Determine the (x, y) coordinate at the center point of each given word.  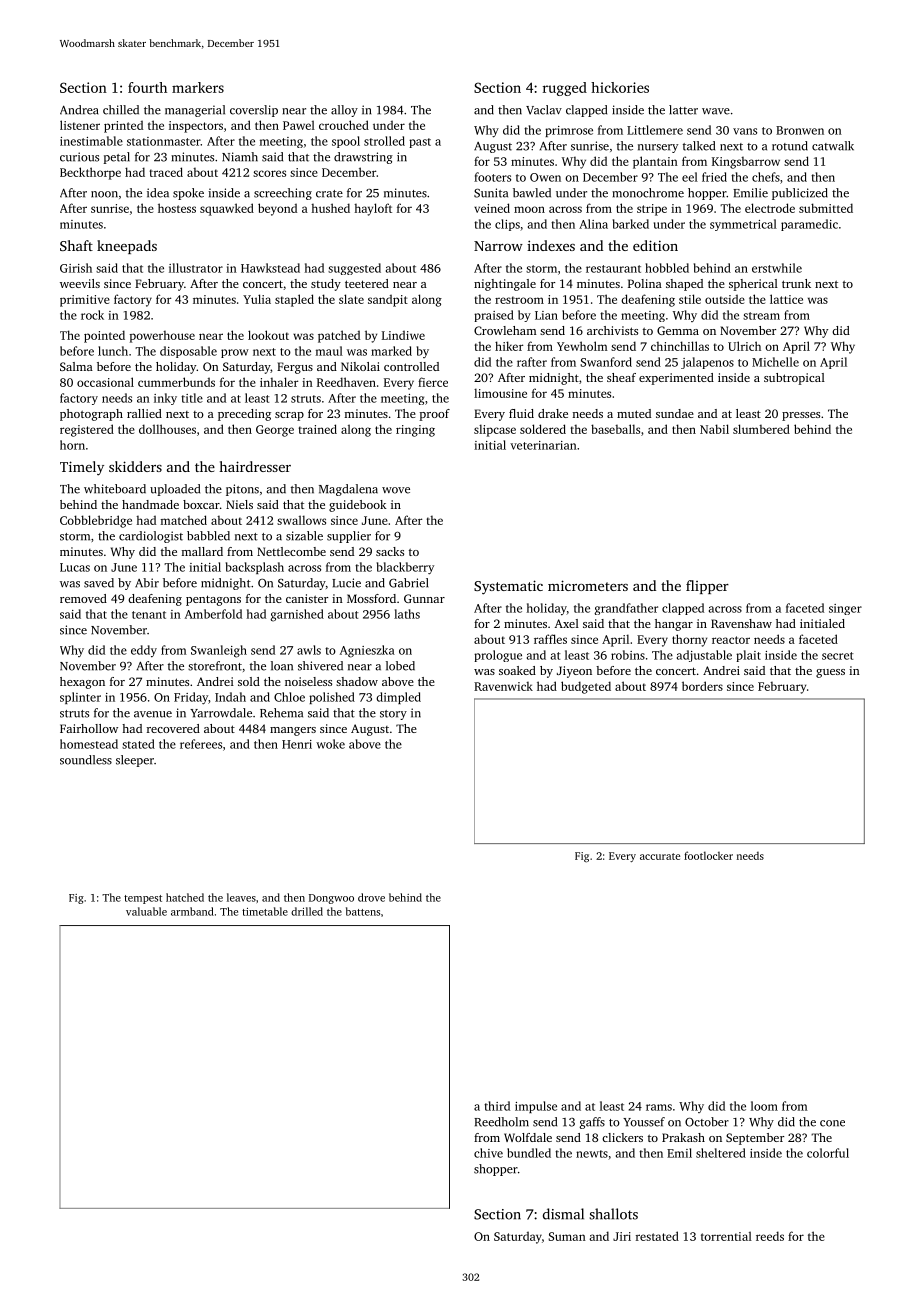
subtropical (794, 379)
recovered (173, 728)
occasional (105, 382)
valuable (146, 911)
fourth (147, 87)
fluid (521, 413)
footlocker (708, 855)
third (497, 1106)
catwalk (833, 146)
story (393, 715)
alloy (344, 111)
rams (659, 1107)
